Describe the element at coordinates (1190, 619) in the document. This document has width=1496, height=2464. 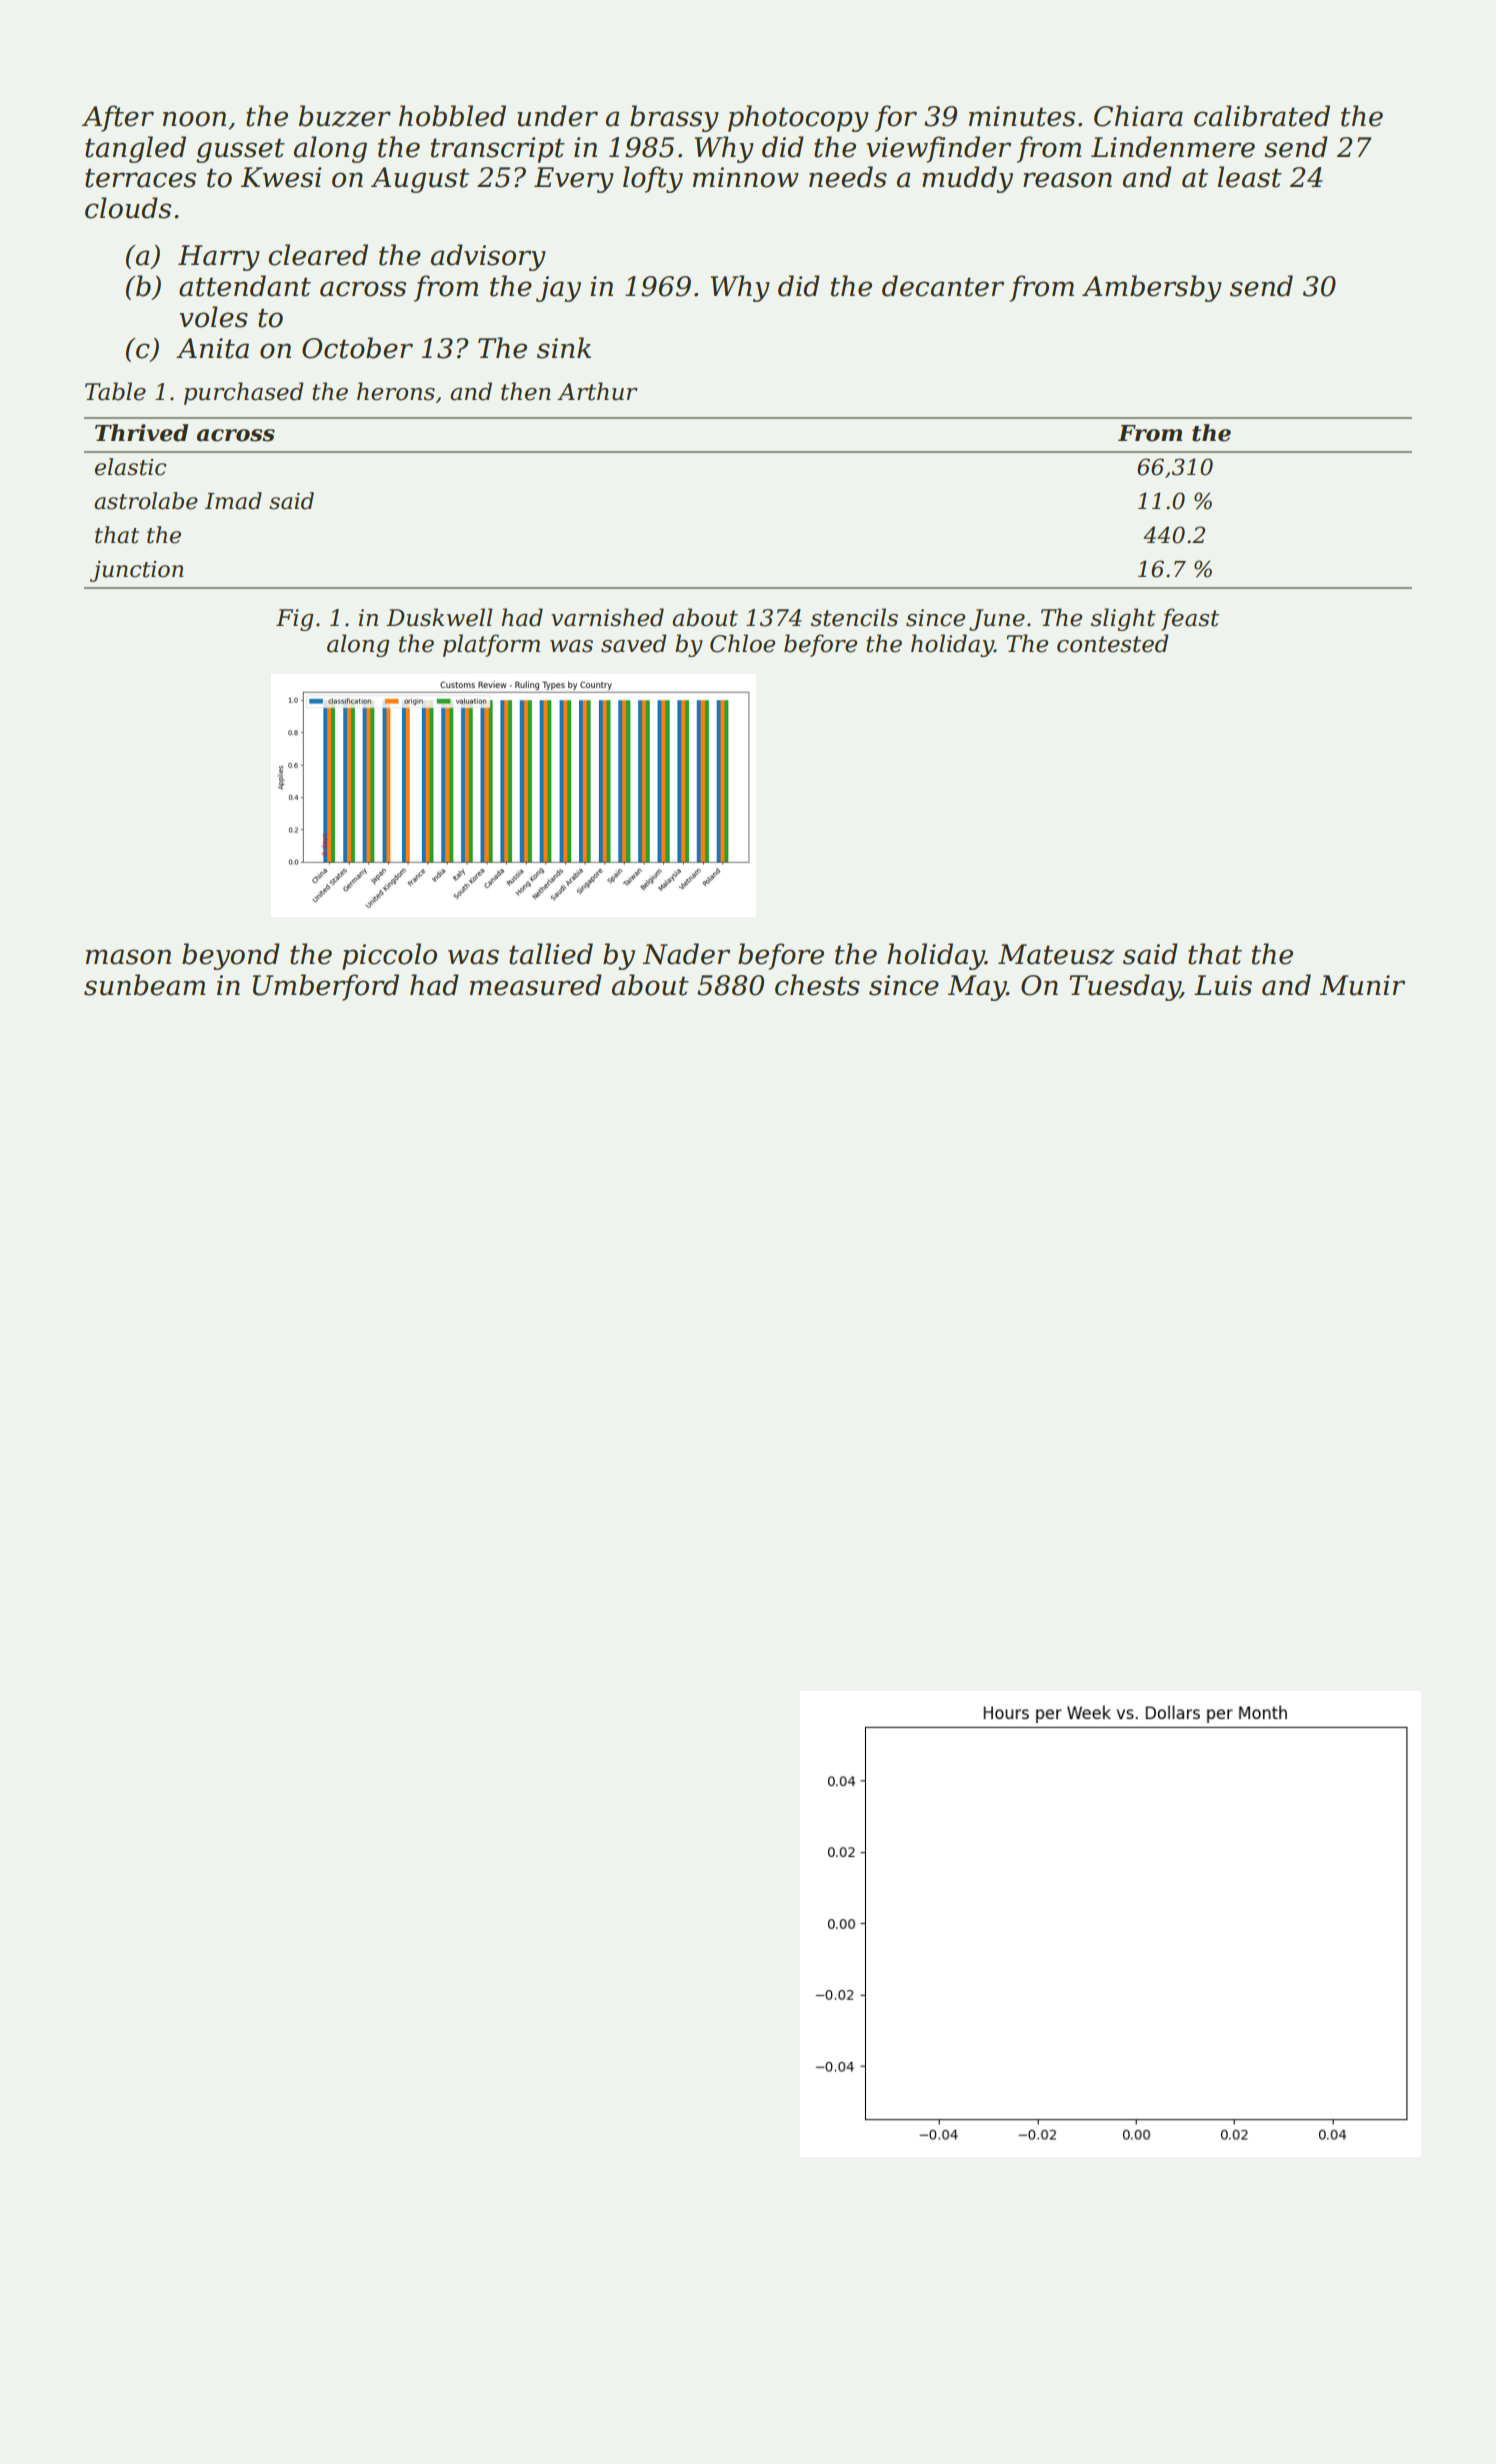
I see `feast` at that location.
